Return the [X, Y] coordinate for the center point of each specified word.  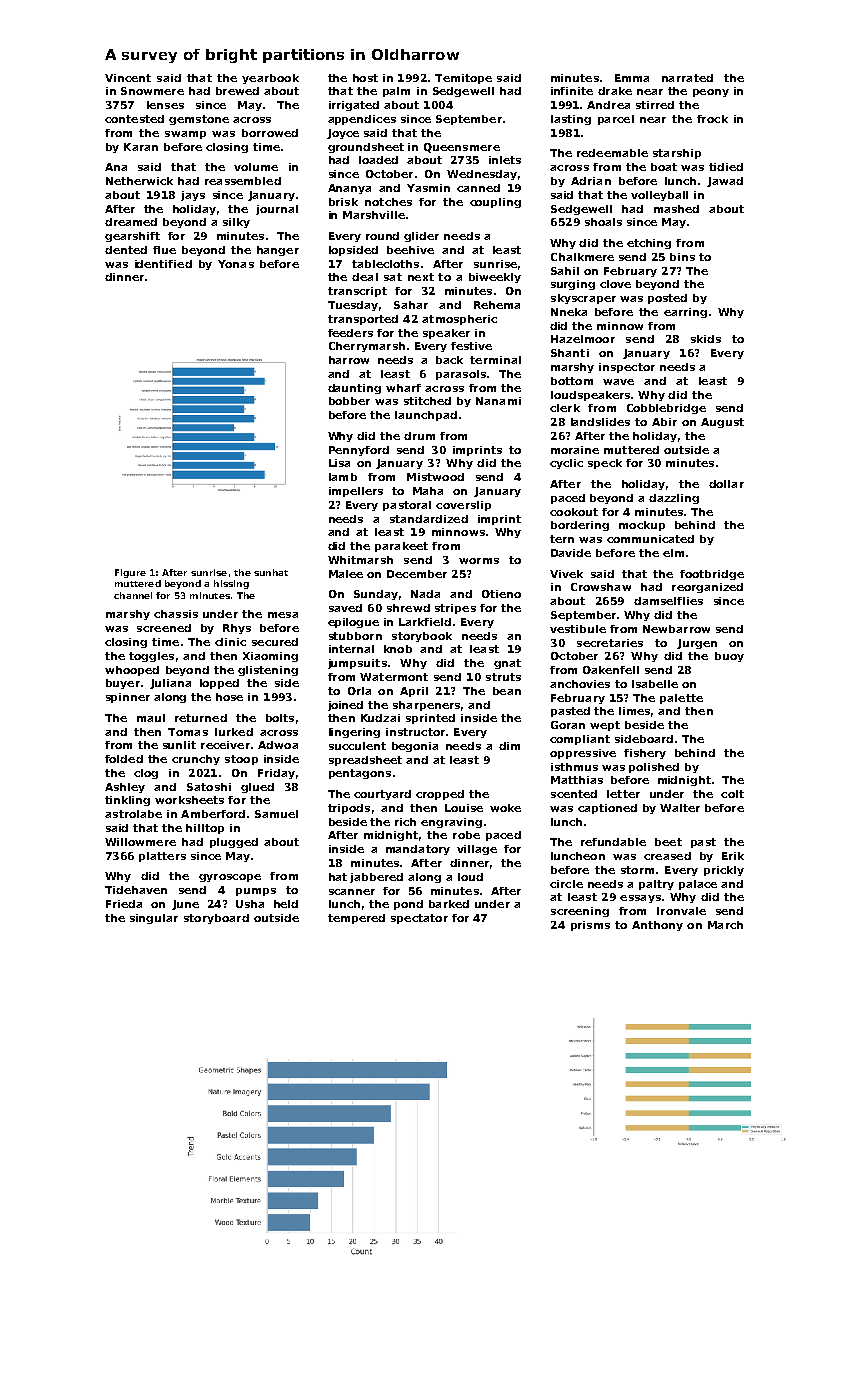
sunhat [271, 572]
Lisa [339, 463]
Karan [141, 147]
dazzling [674, 499]
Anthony [657, 926]
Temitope [463, 79]
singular [154, 919]
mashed [676, 209]
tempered [356, 919]
